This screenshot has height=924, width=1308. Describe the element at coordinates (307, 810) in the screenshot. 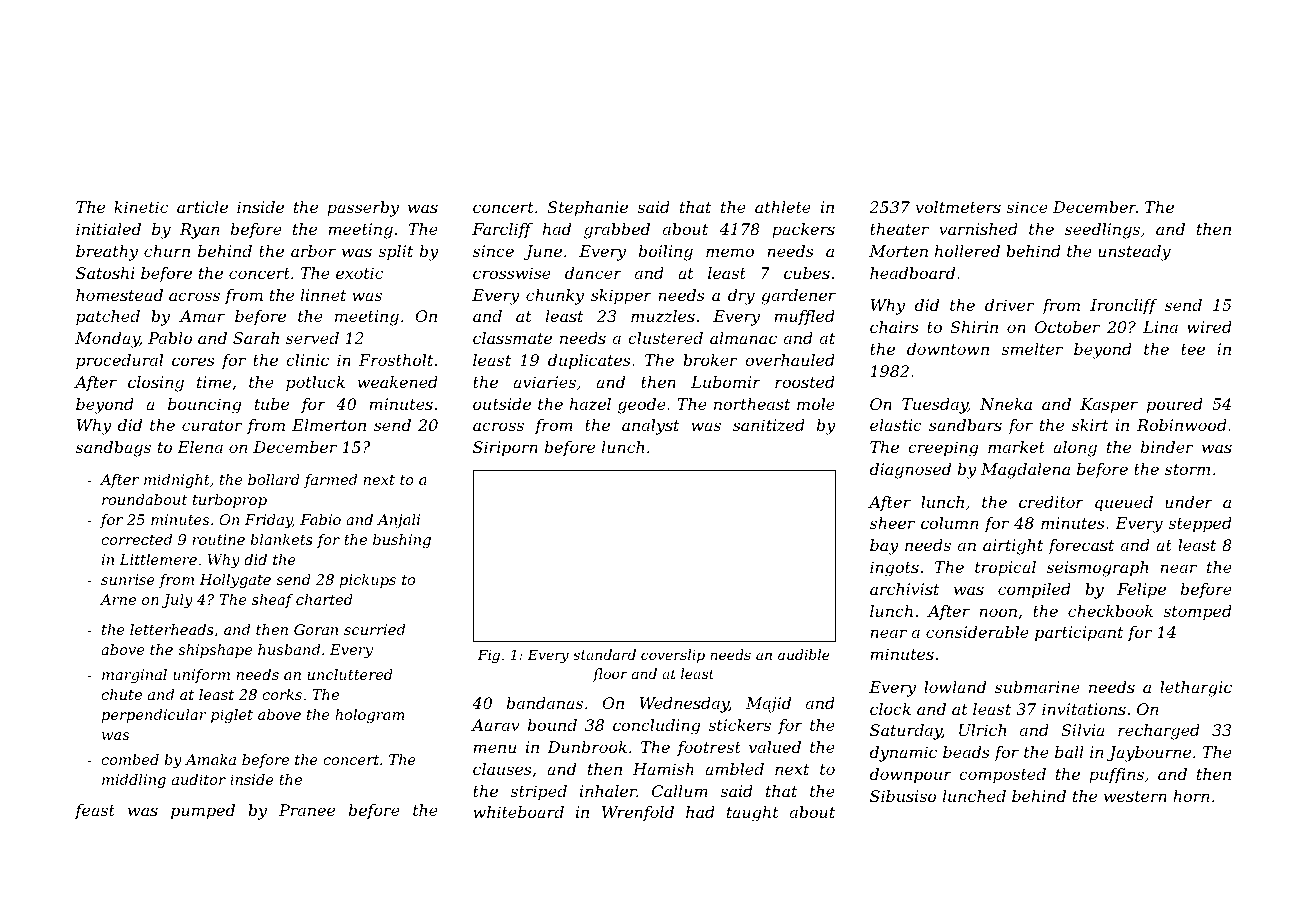

I see `Pranee` at that location.
